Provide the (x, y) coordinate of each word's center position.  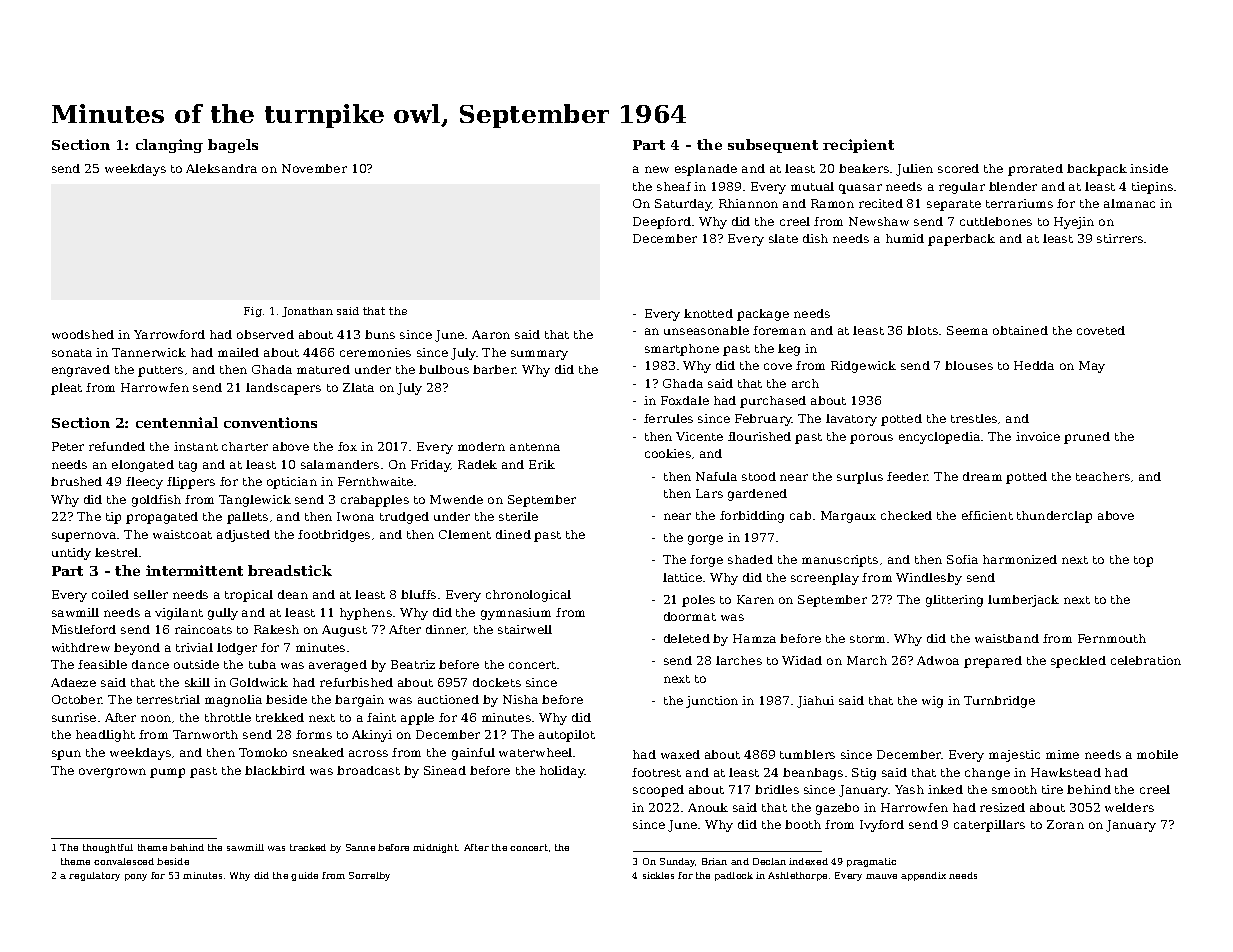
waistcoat (182, 534)
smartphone (682, 350)
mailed (238, 352)
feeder (907, 476)
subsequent (773, 146)
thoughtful (108, 848)
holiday (562, 772)
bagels (233, 146)
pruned (1087, 438)
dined (513, 534)
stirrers (1120, 238)
